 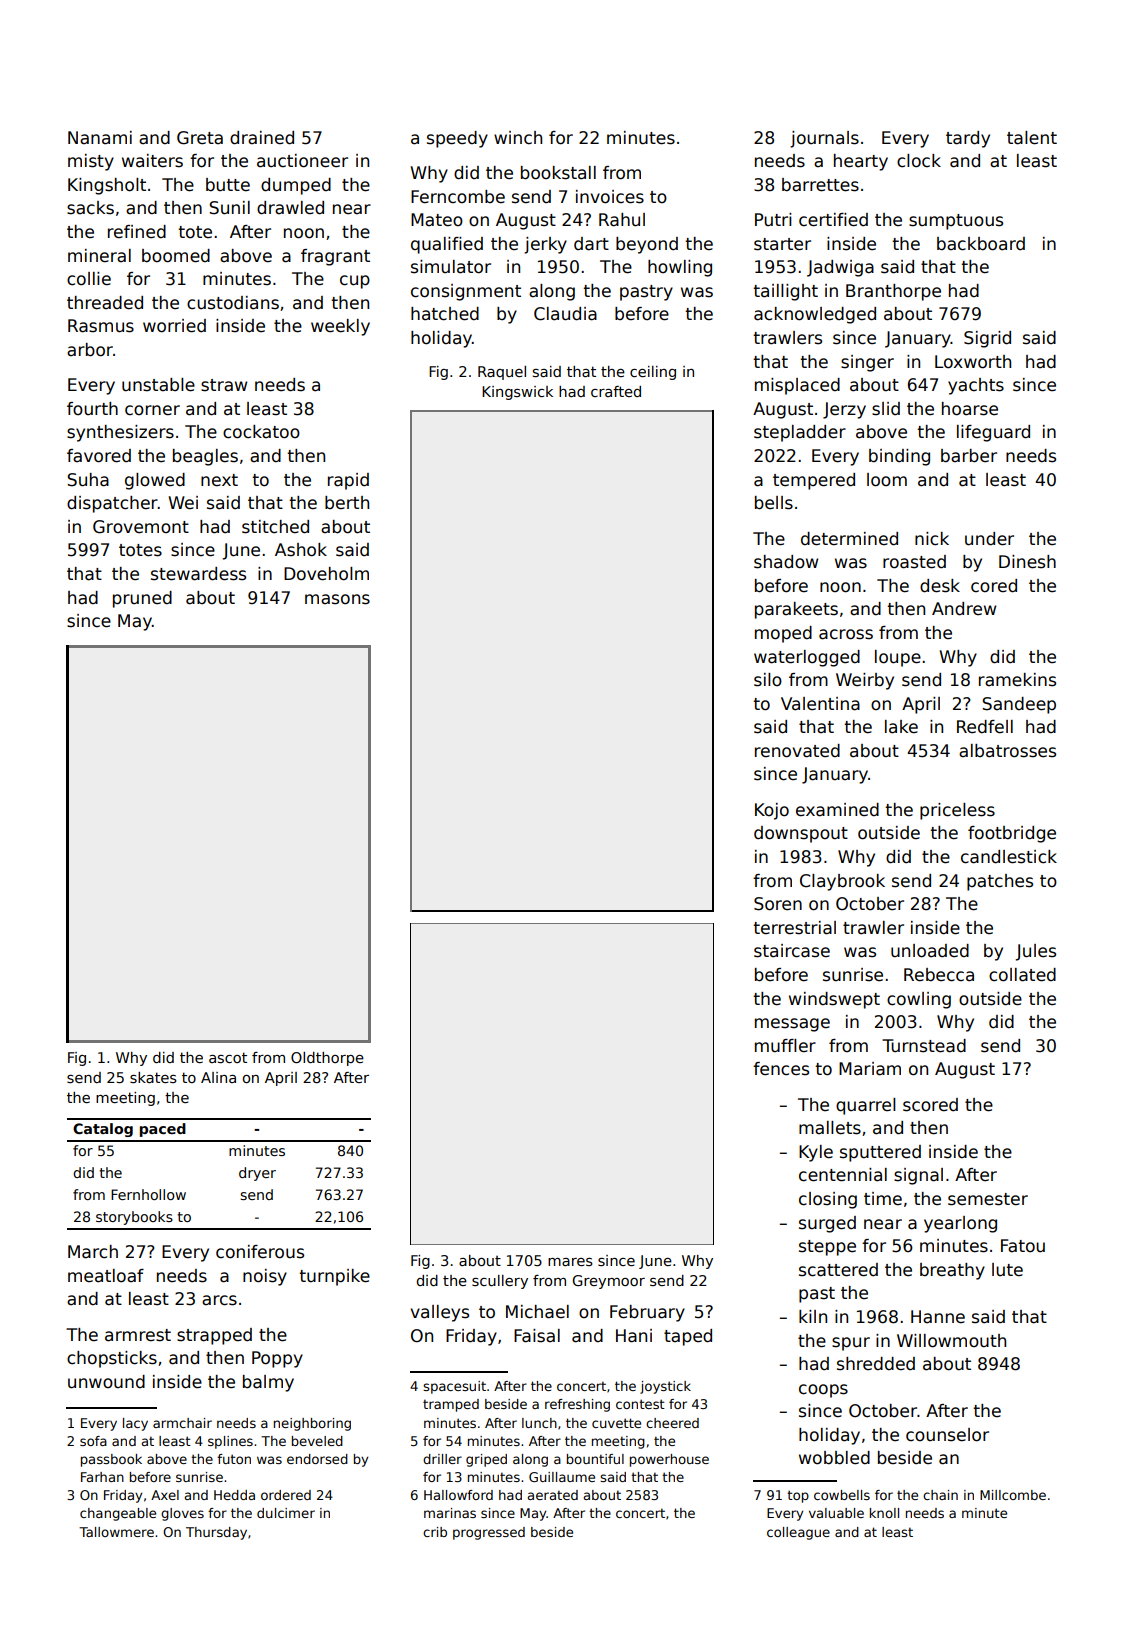 I want to click on Greta, so click(x=200, y=138).
